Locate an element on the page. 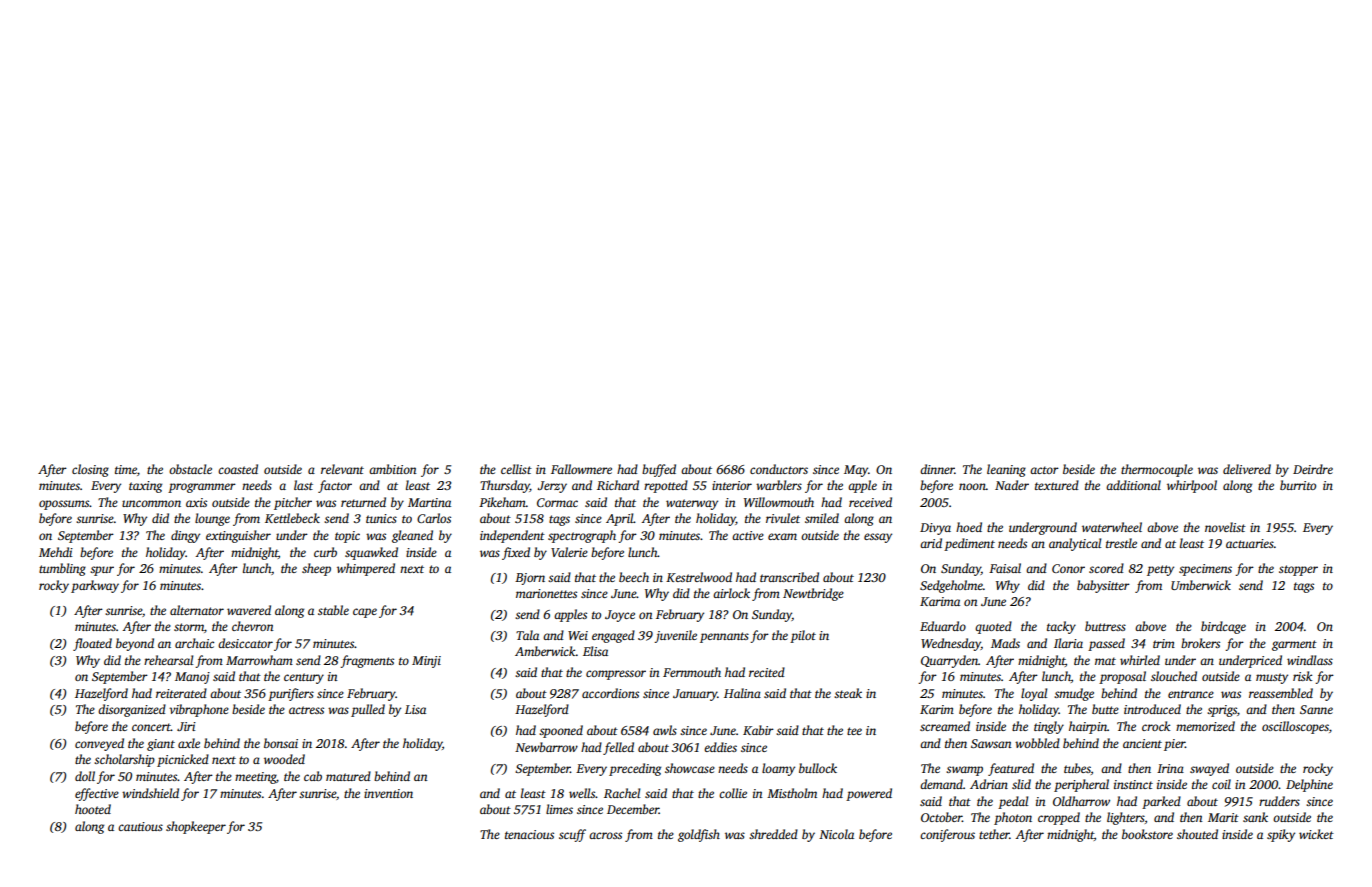 The height and width of the page is (887, 1372). entrance is located at coordinates (1191, 694).
